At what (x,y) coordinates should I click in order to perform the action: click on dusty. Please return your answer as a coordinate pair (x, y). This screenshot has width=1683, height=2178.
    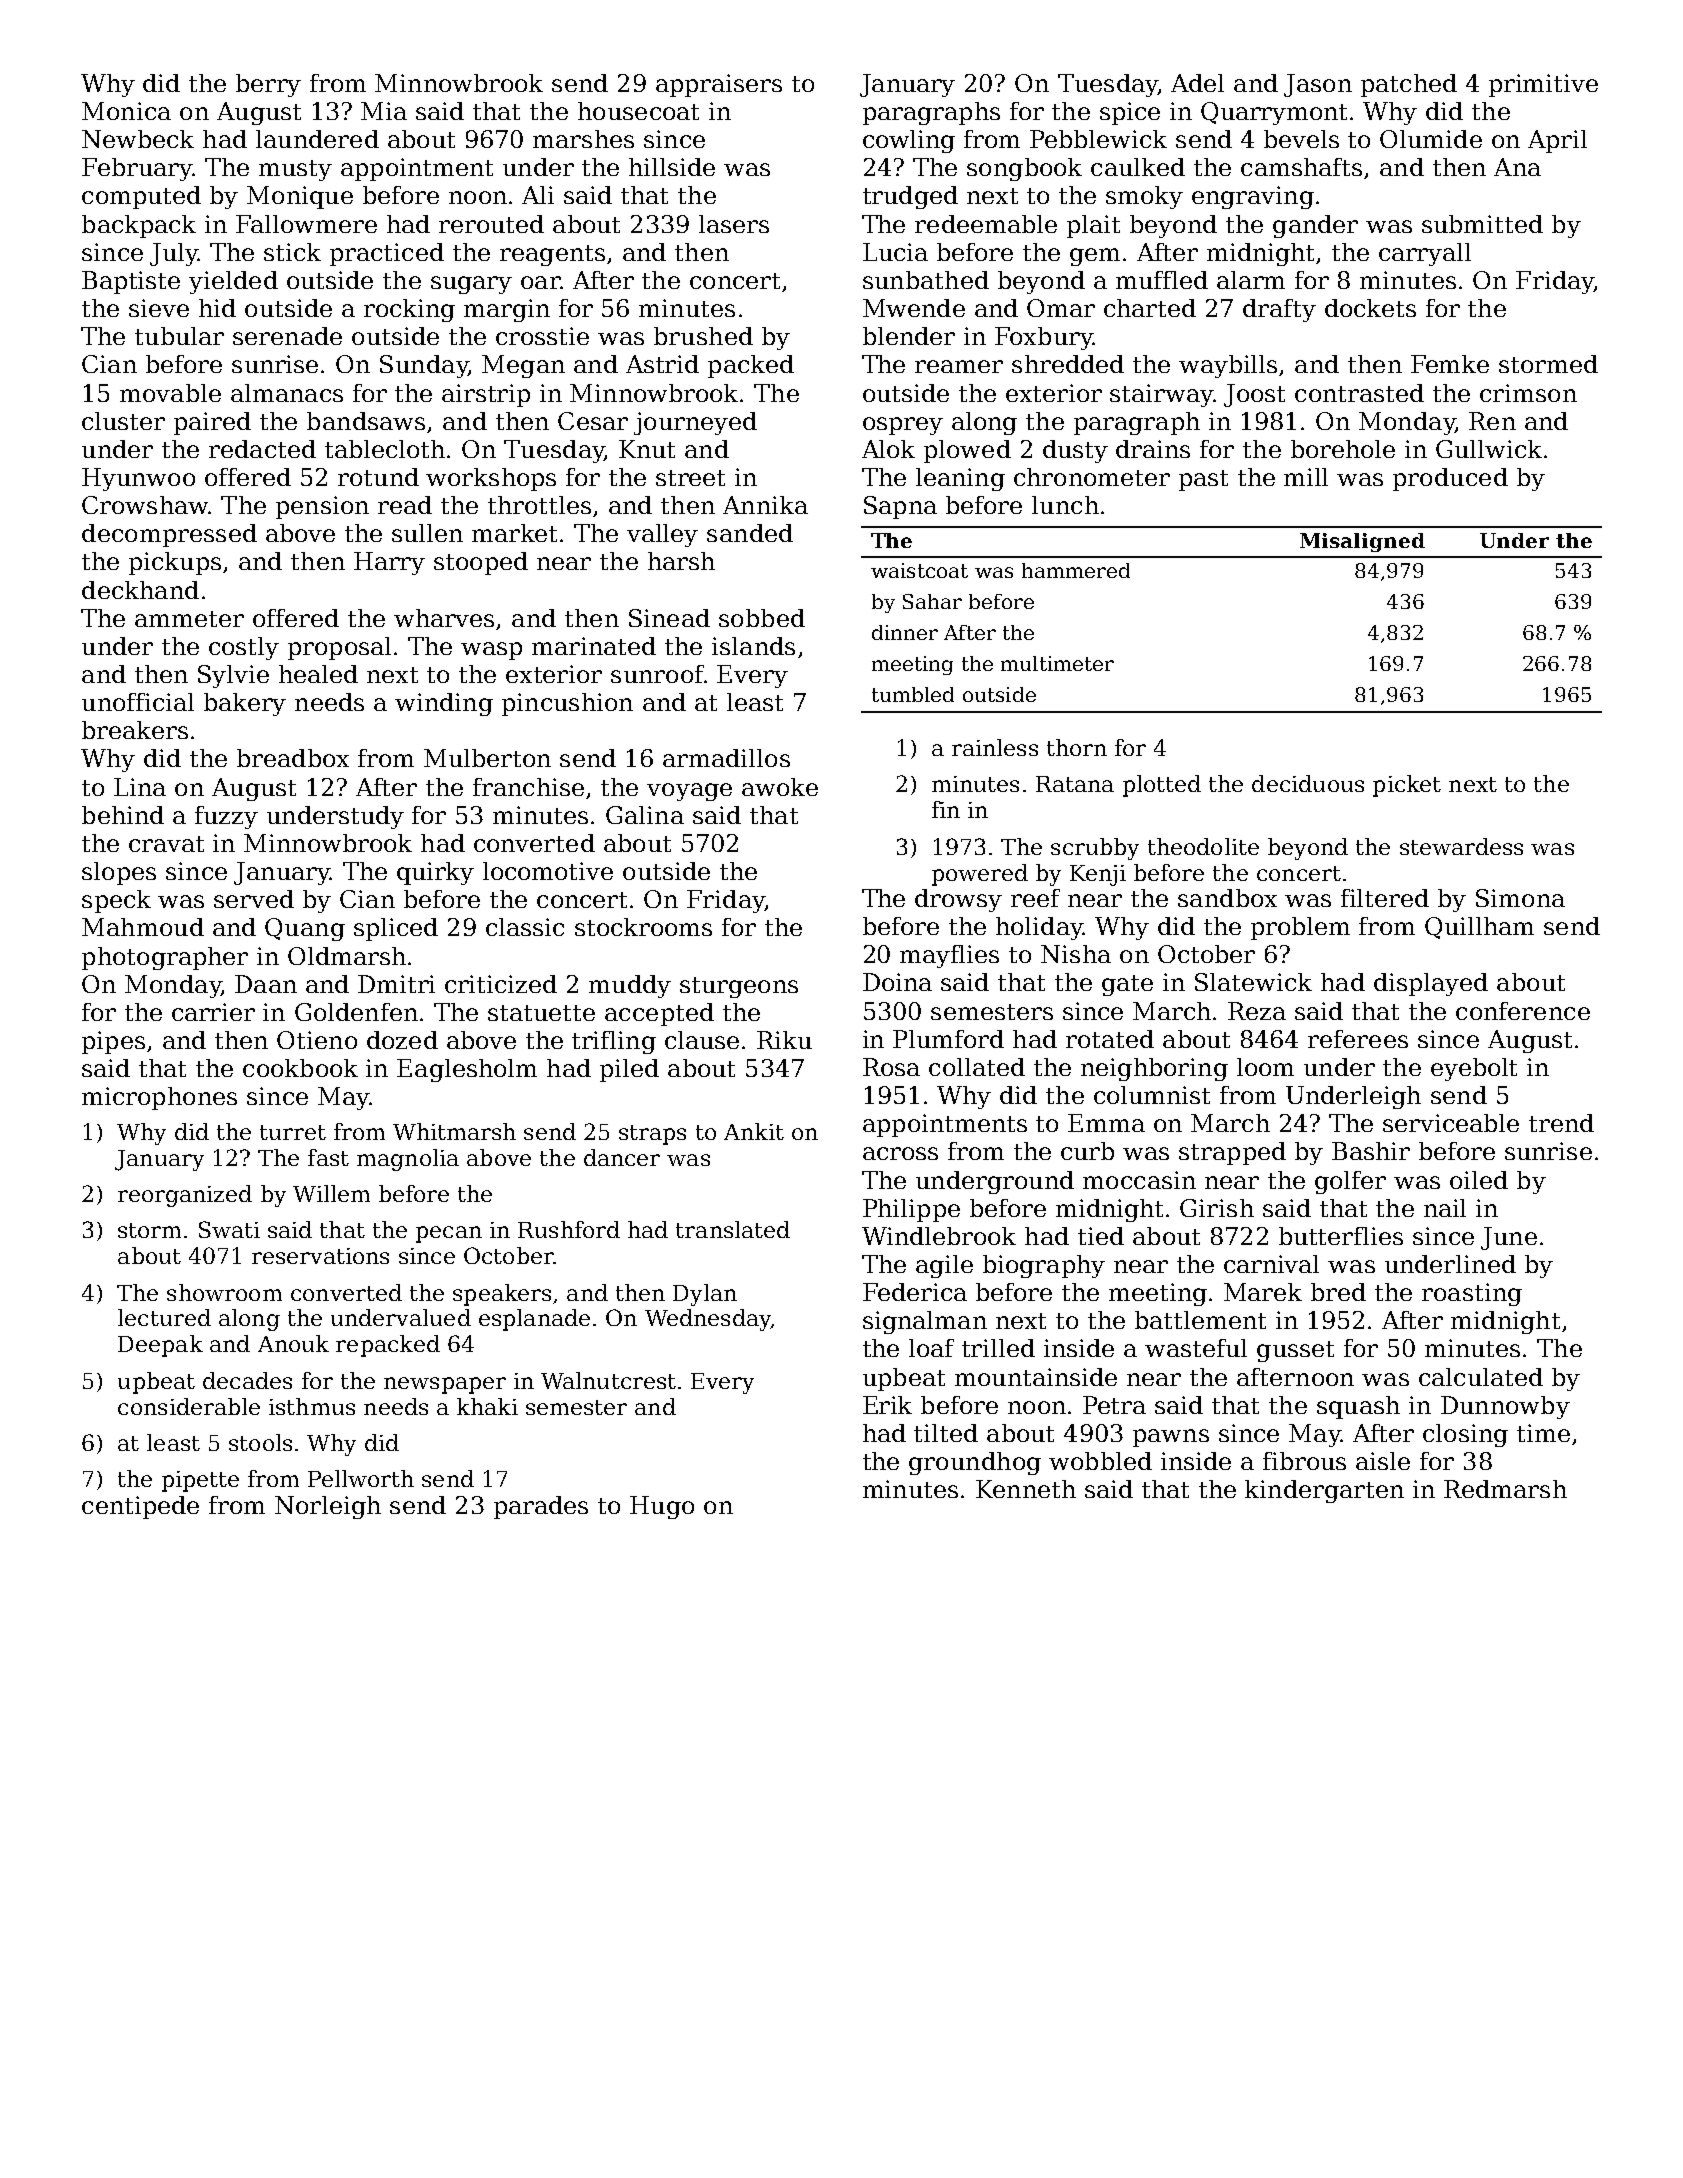
    Looking at the image, I should click on (1075, 451).
